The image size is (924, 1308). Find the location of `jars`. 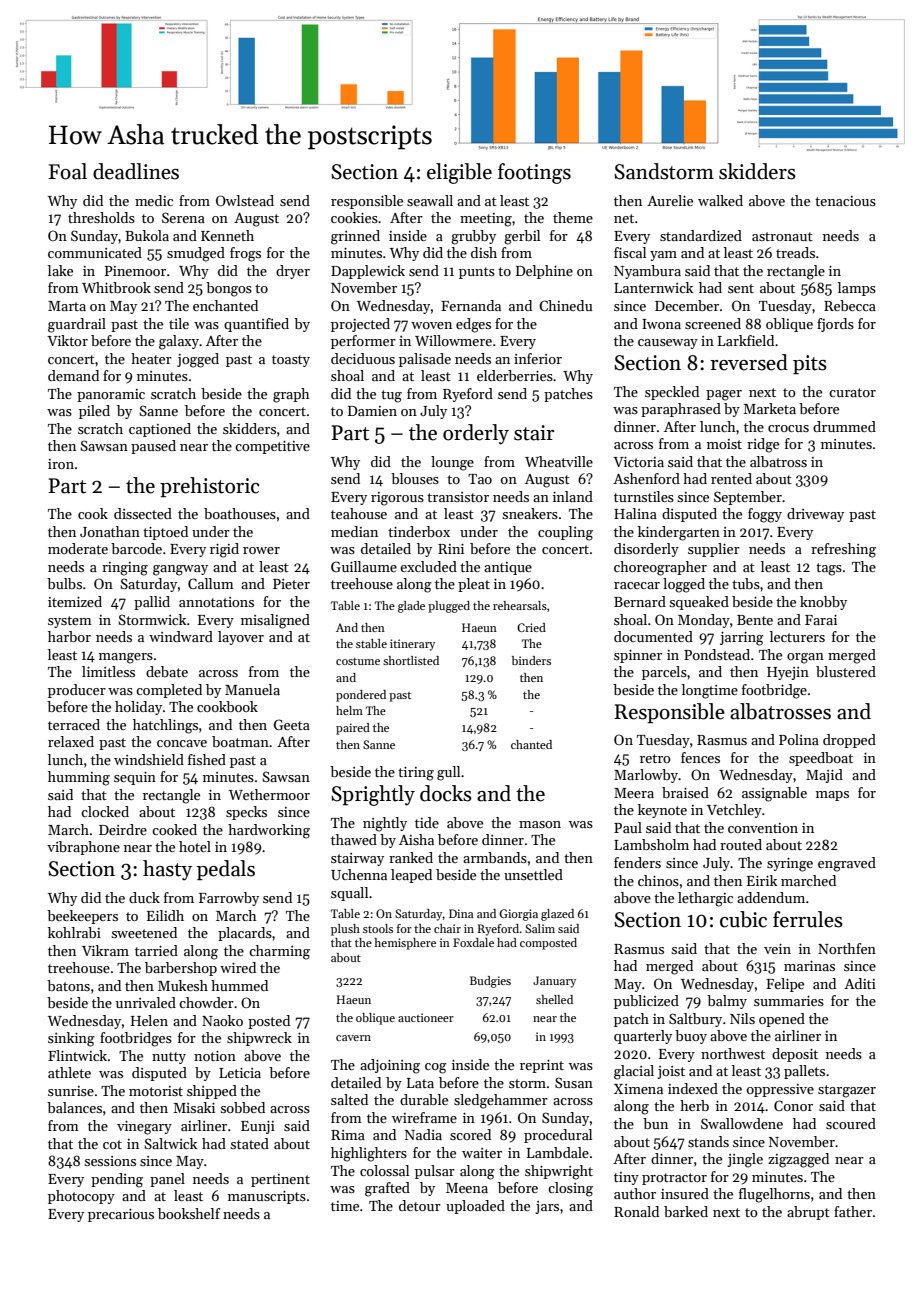

jars is located at coordinates (547, 1207).
